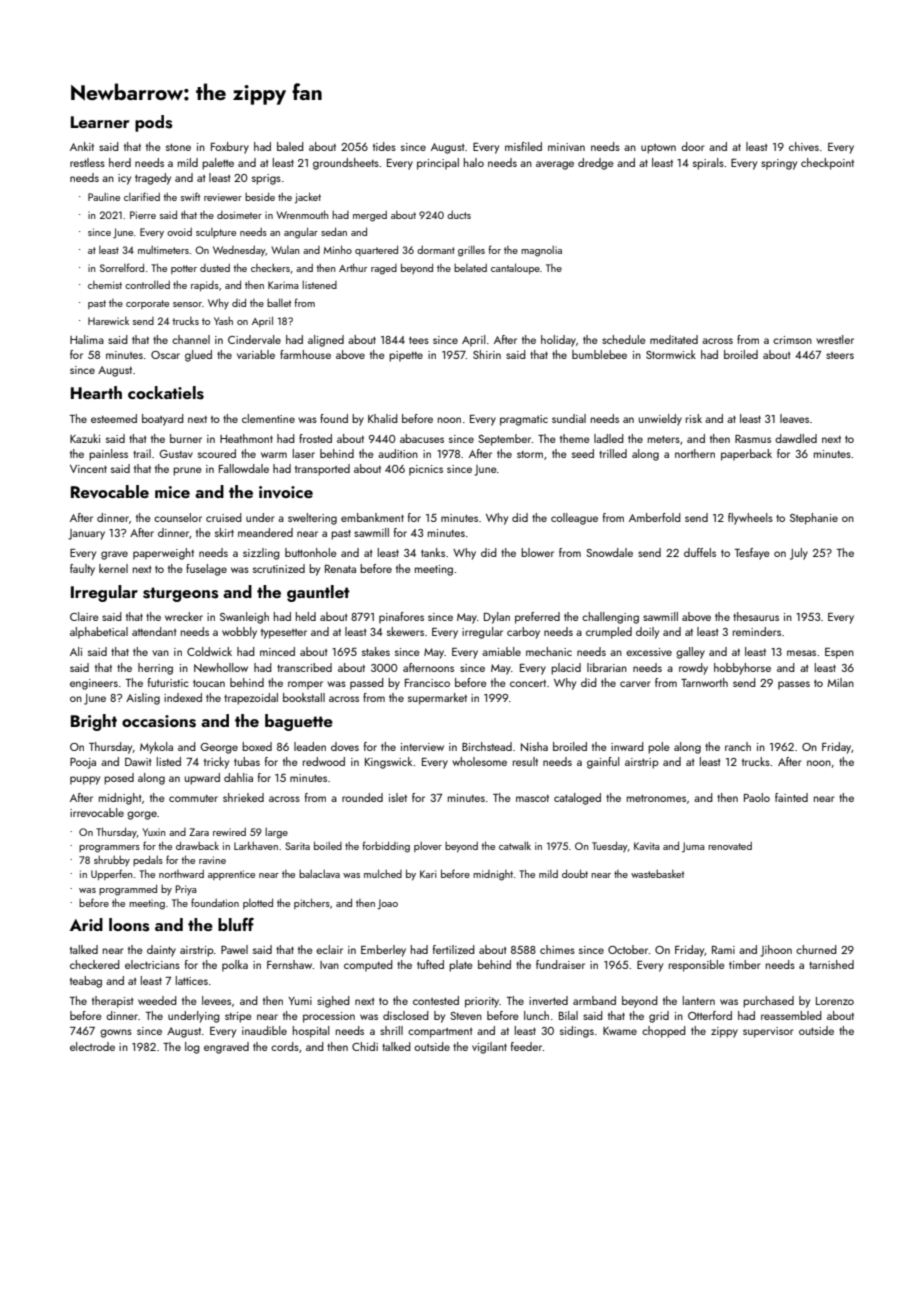 Image resolution: width=924 pixels, height=1308 pixels. Describe the element at coordinates (92, 1046) in the screenshot. I see `electrode` at that location.
